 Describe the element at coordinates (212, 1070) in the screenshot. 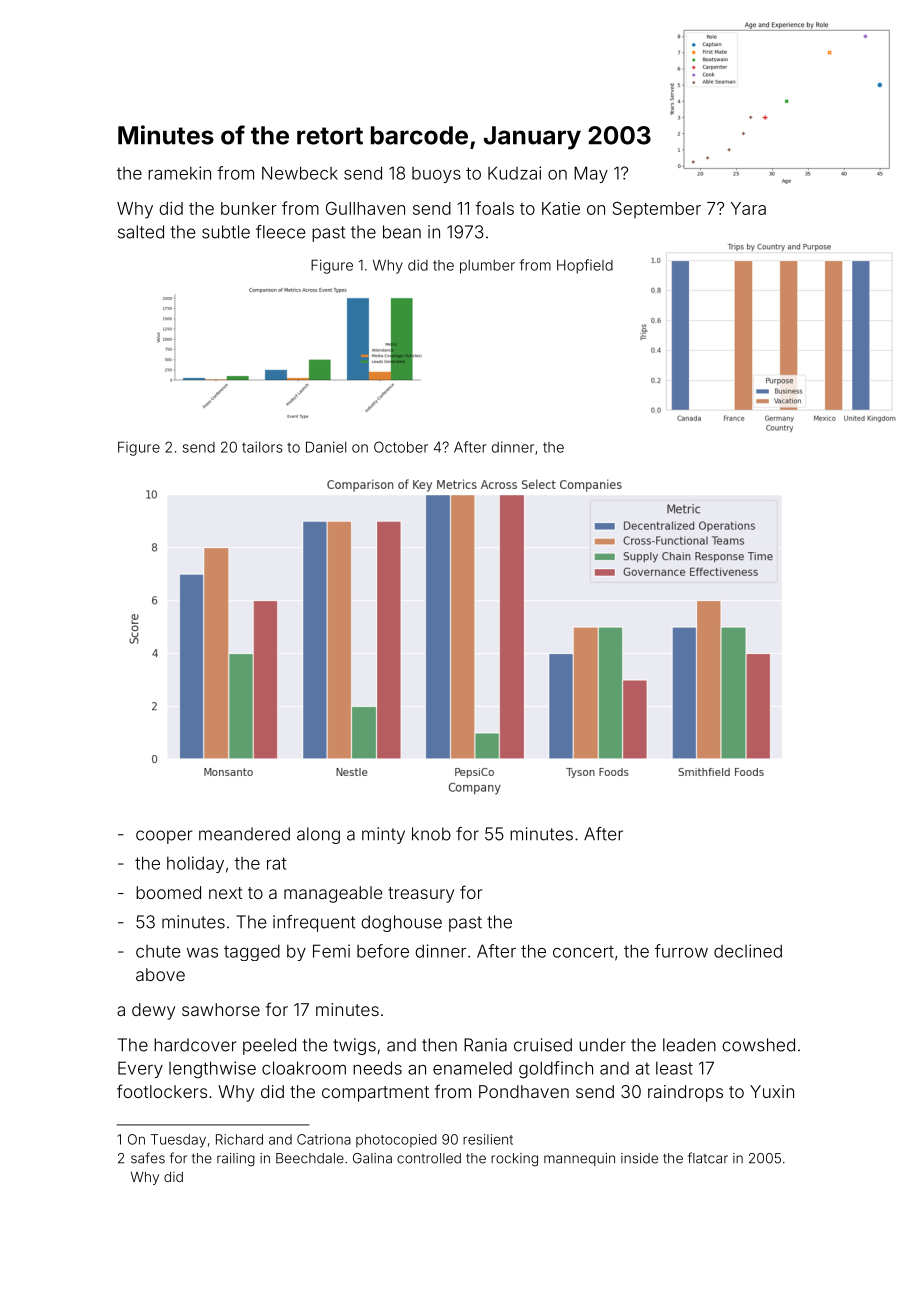

I see `lengthwise` at that location.
